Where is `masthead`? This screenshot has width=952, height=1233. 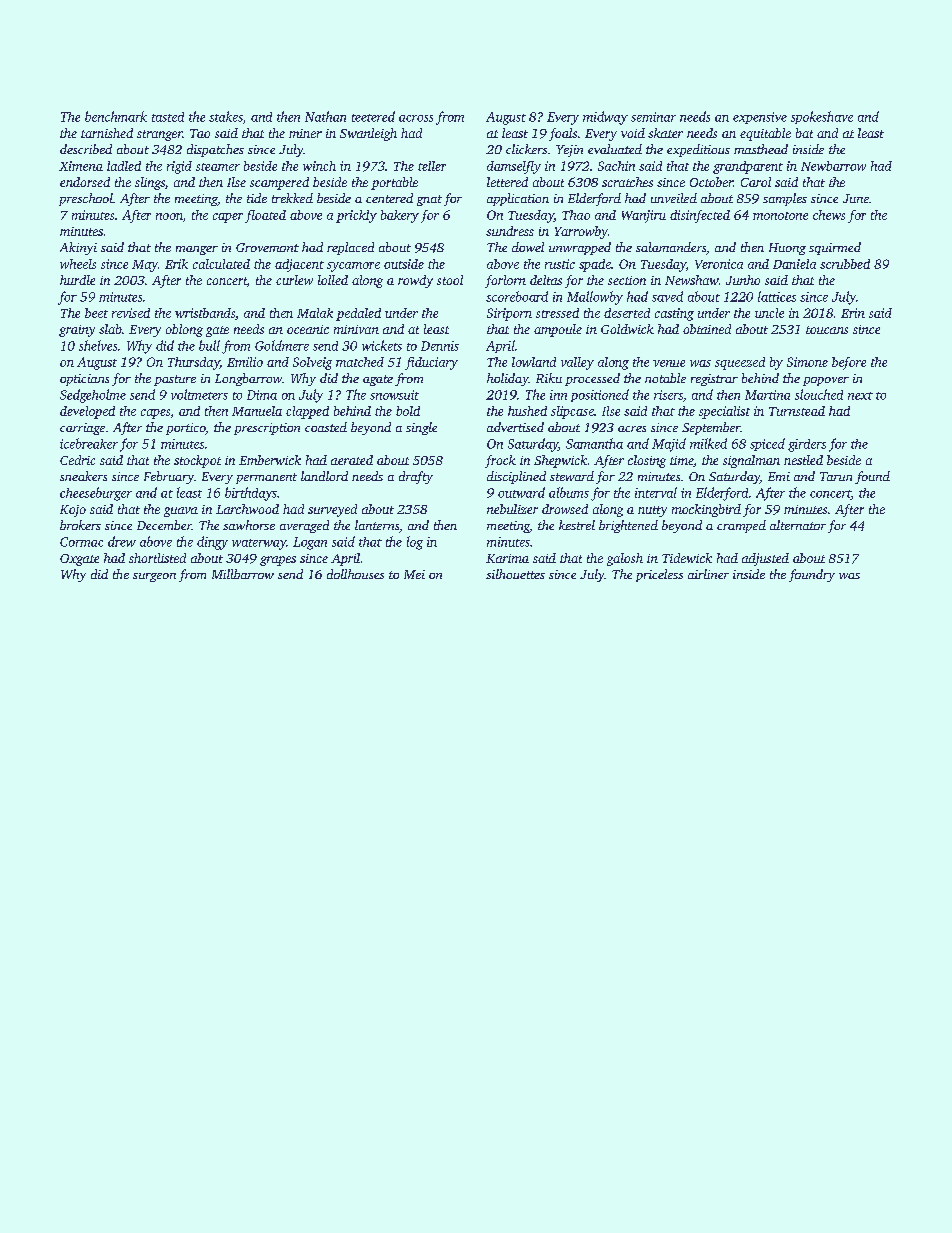
masthead is located at coordinates (761, 149).
